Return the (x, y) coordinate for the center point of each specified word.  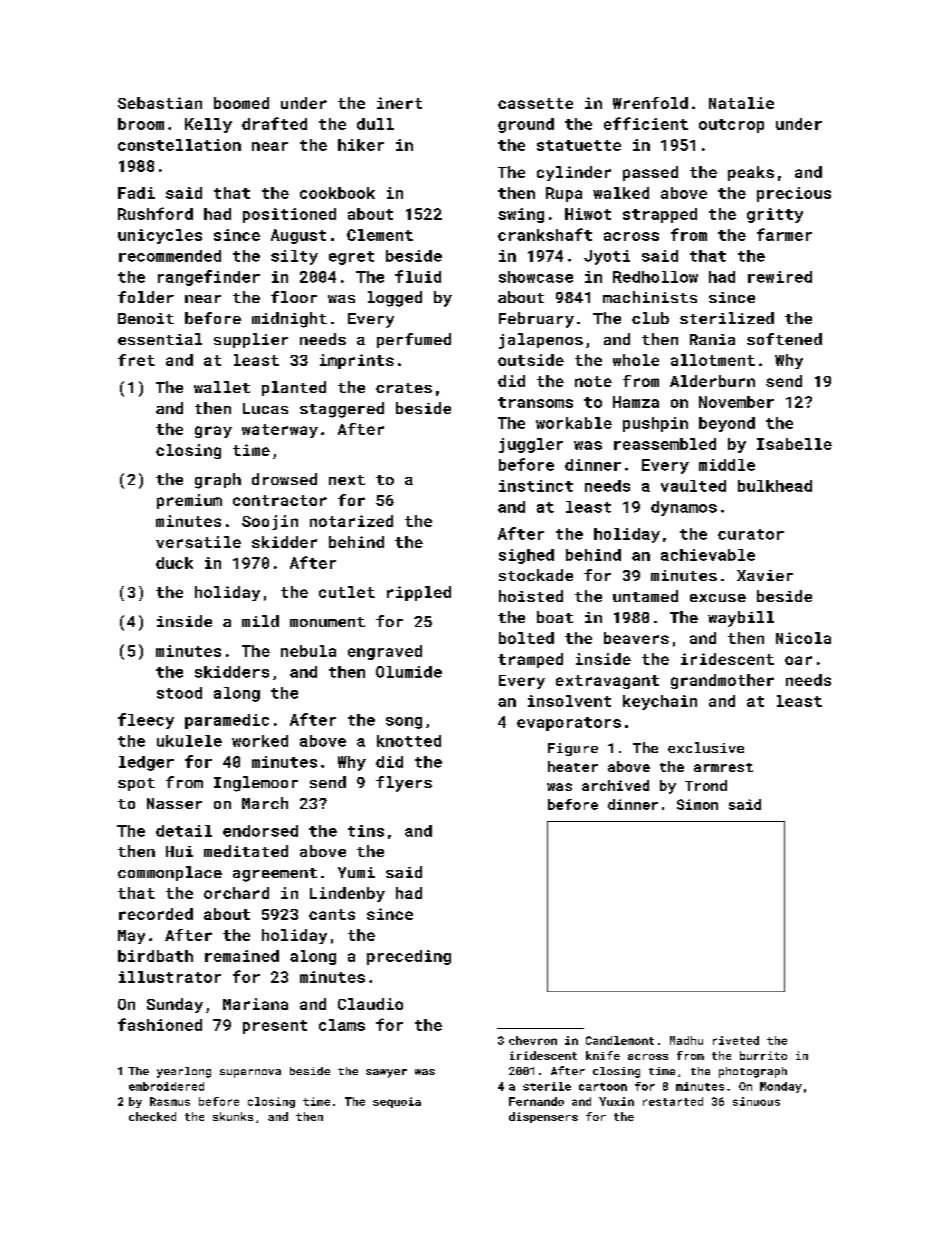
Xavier (765, 575)
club (650, 318)
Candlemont (620, 1040)
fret (136, 360)
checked (152, 1116)
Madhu (686, 1040)
